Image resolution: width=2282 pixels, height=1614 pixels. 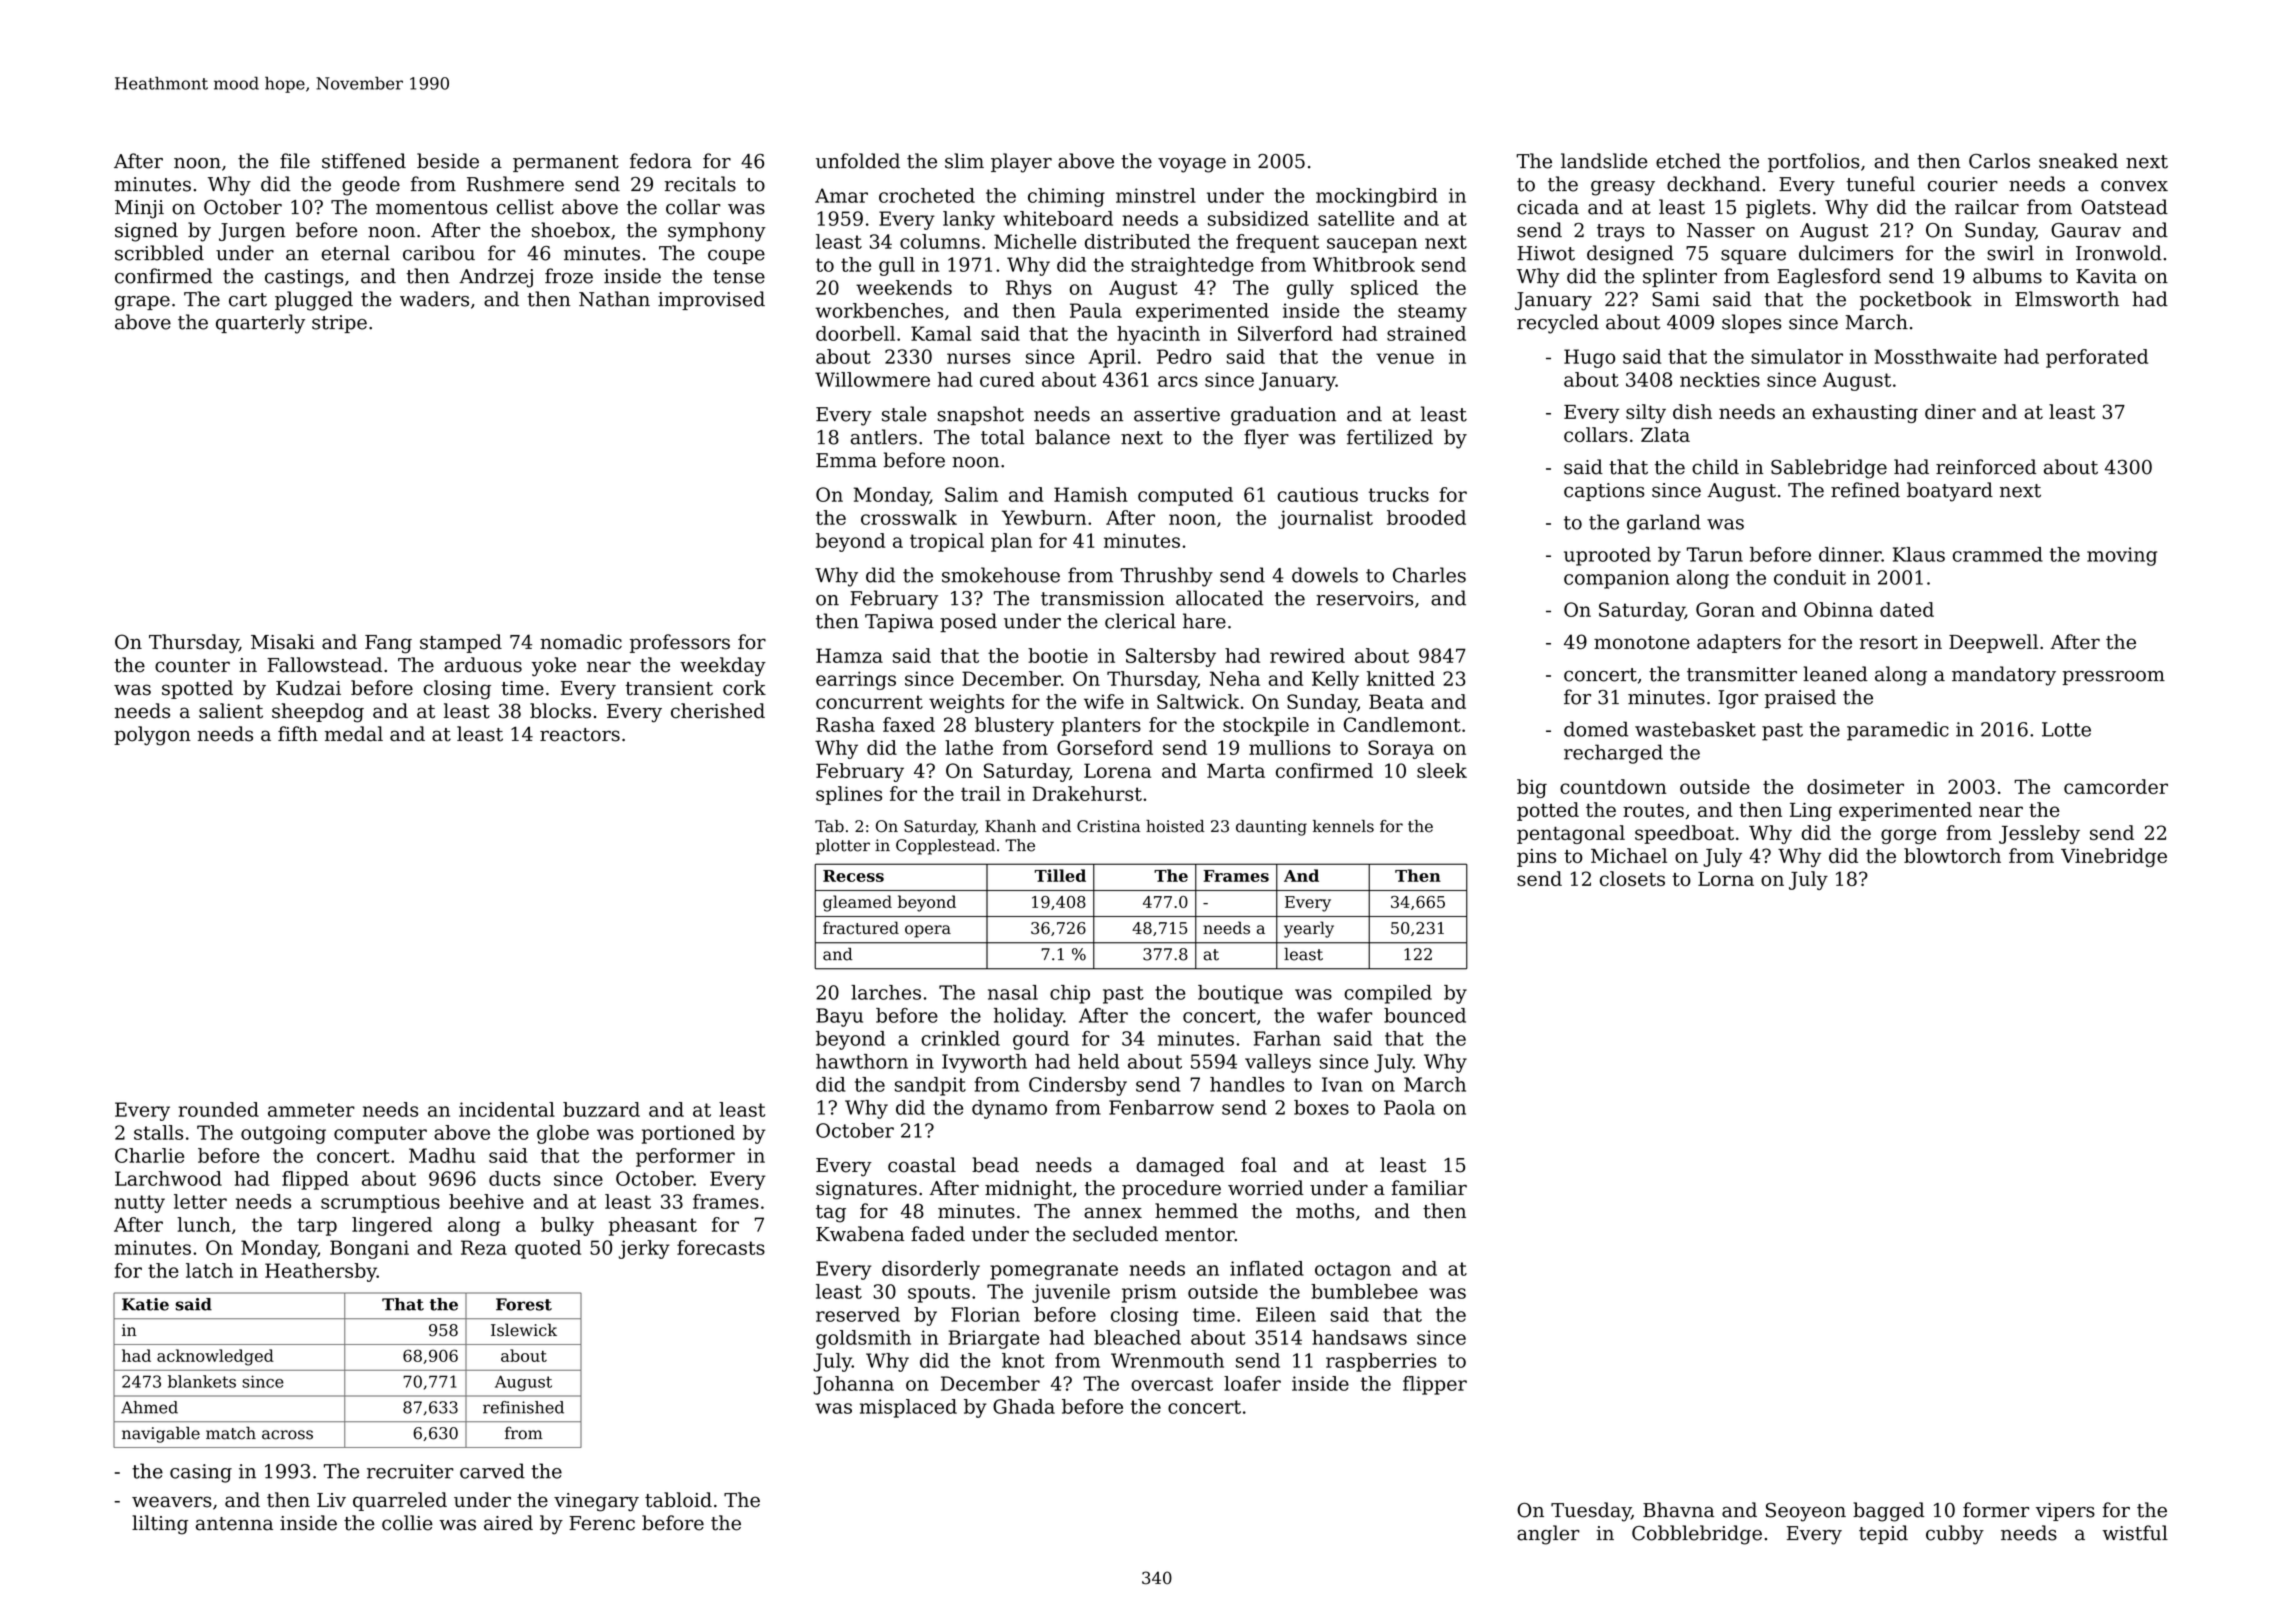 I want to click on reservoirs, so click(x=1364, y=598).
